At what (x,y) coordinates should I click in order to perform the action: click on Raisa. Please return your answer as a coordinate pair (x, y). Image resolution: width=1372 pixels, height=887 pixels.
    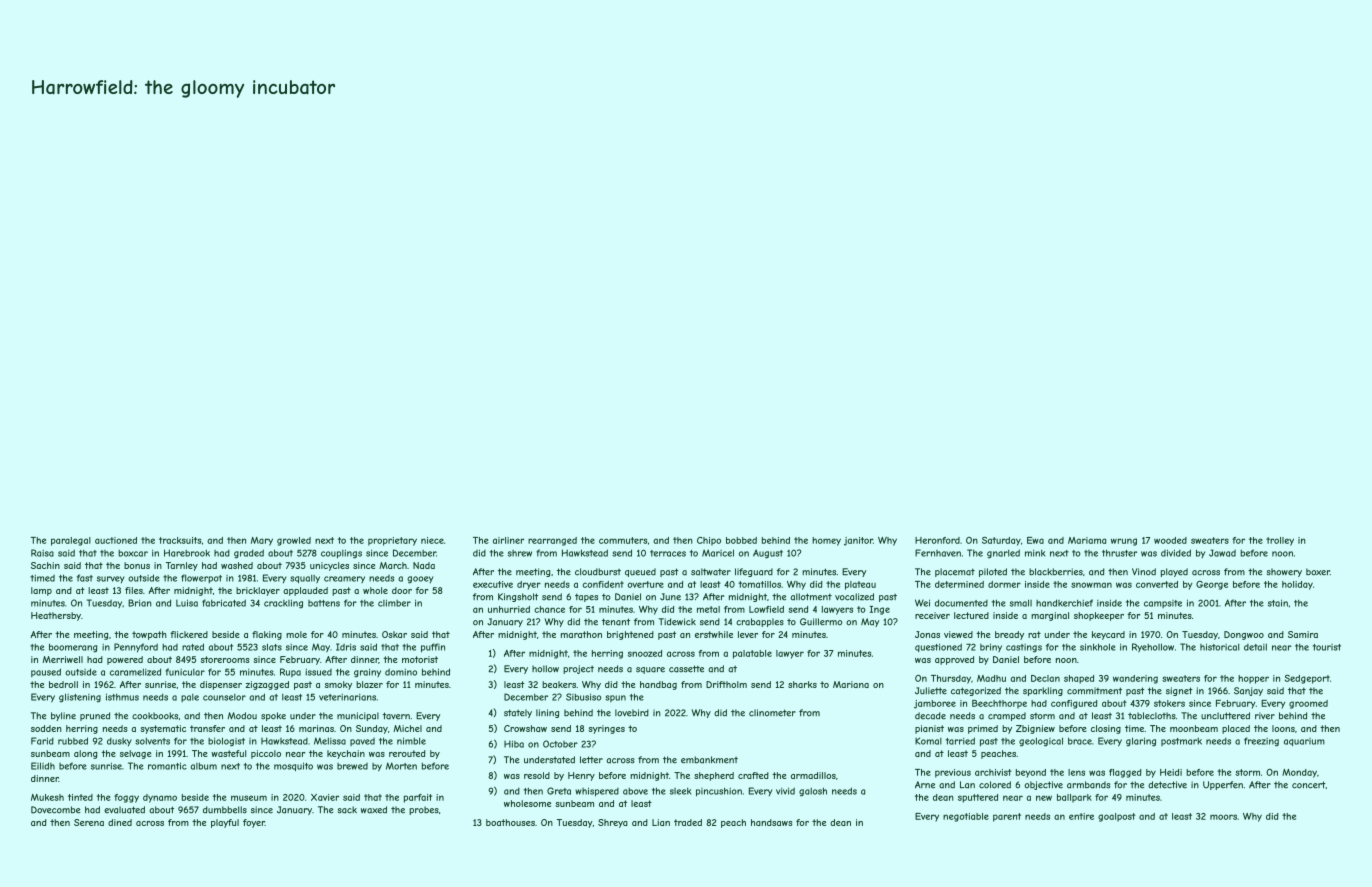
    Looking at the image, I should click on (42, 553).
